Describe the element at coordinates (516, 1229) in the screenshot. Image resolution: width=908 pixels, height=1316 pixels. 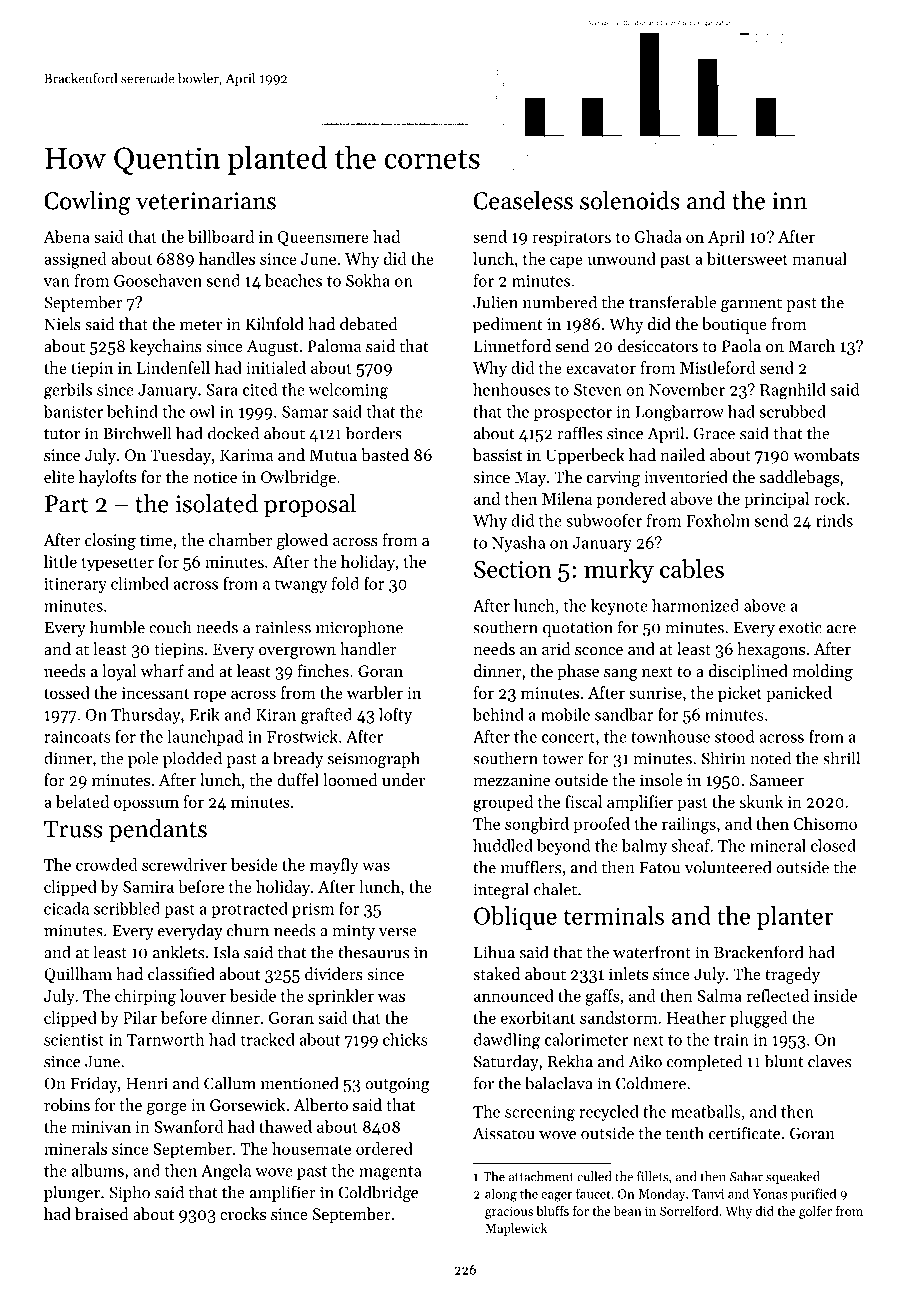
I see `Maplewick` at that location.
